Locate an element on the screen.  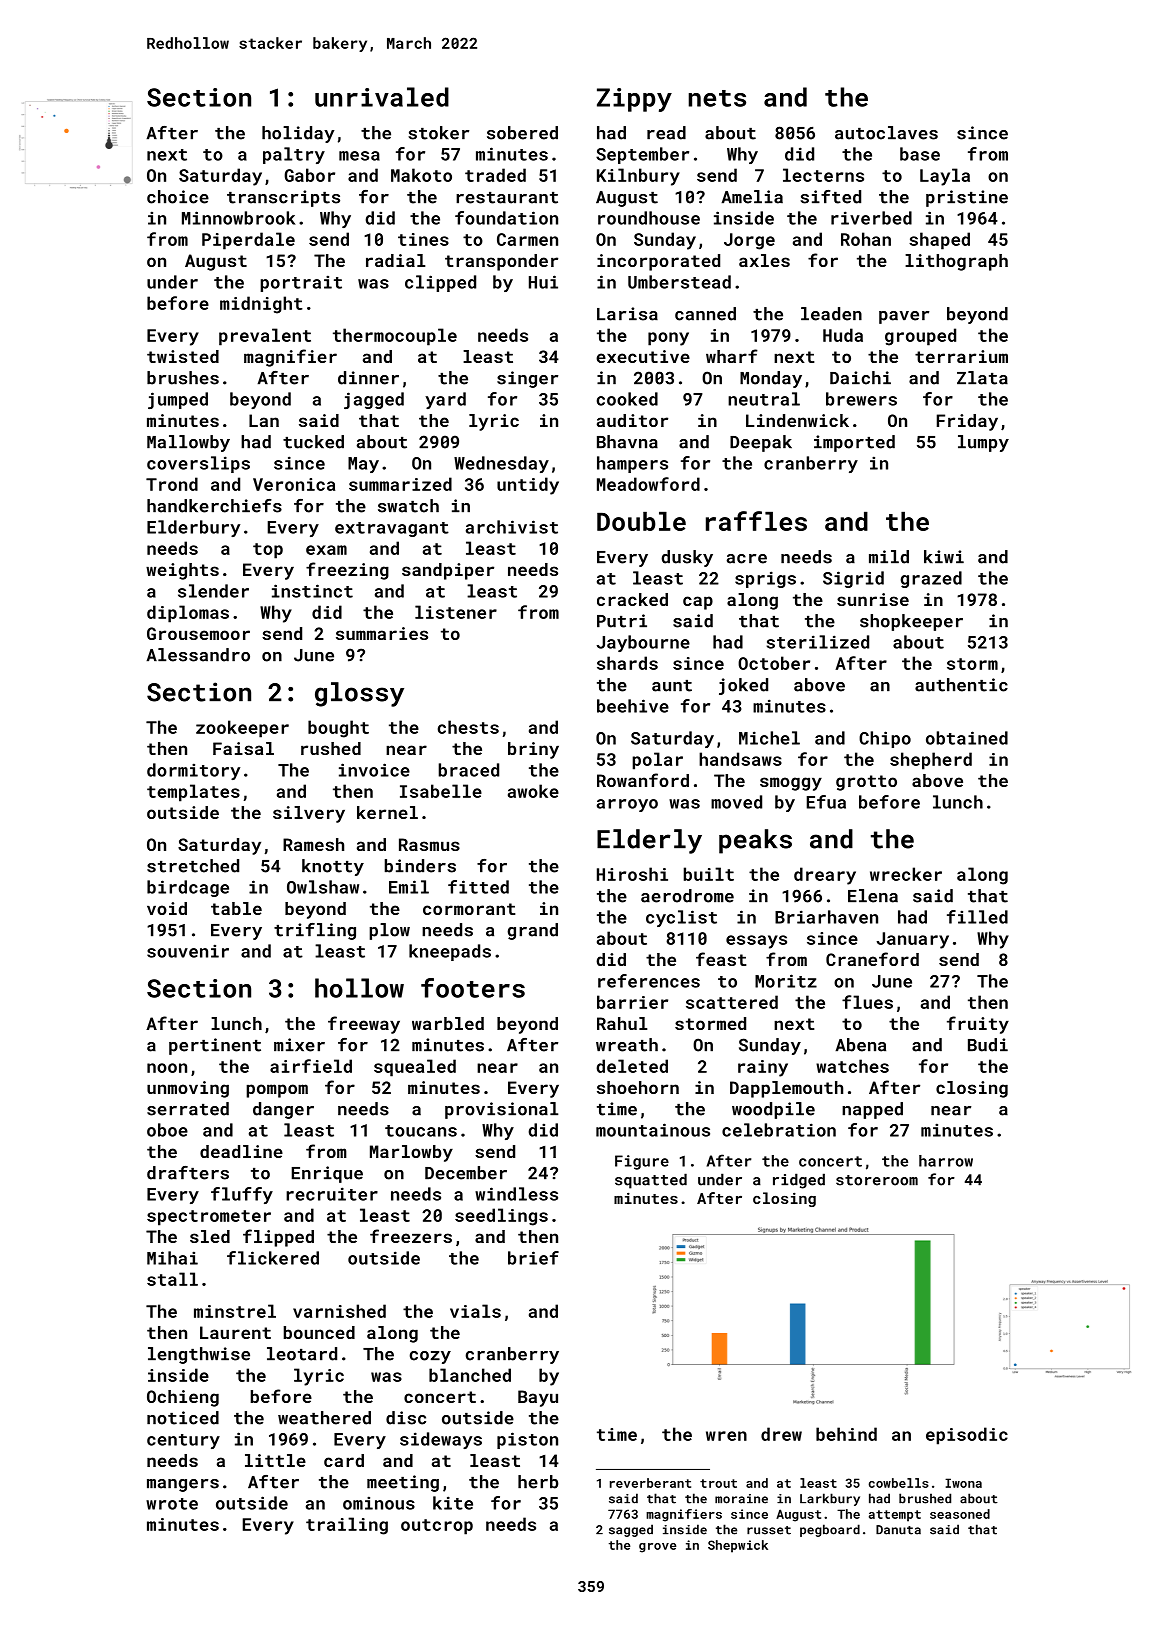
Carmen is located at coordinates (527, 239).
